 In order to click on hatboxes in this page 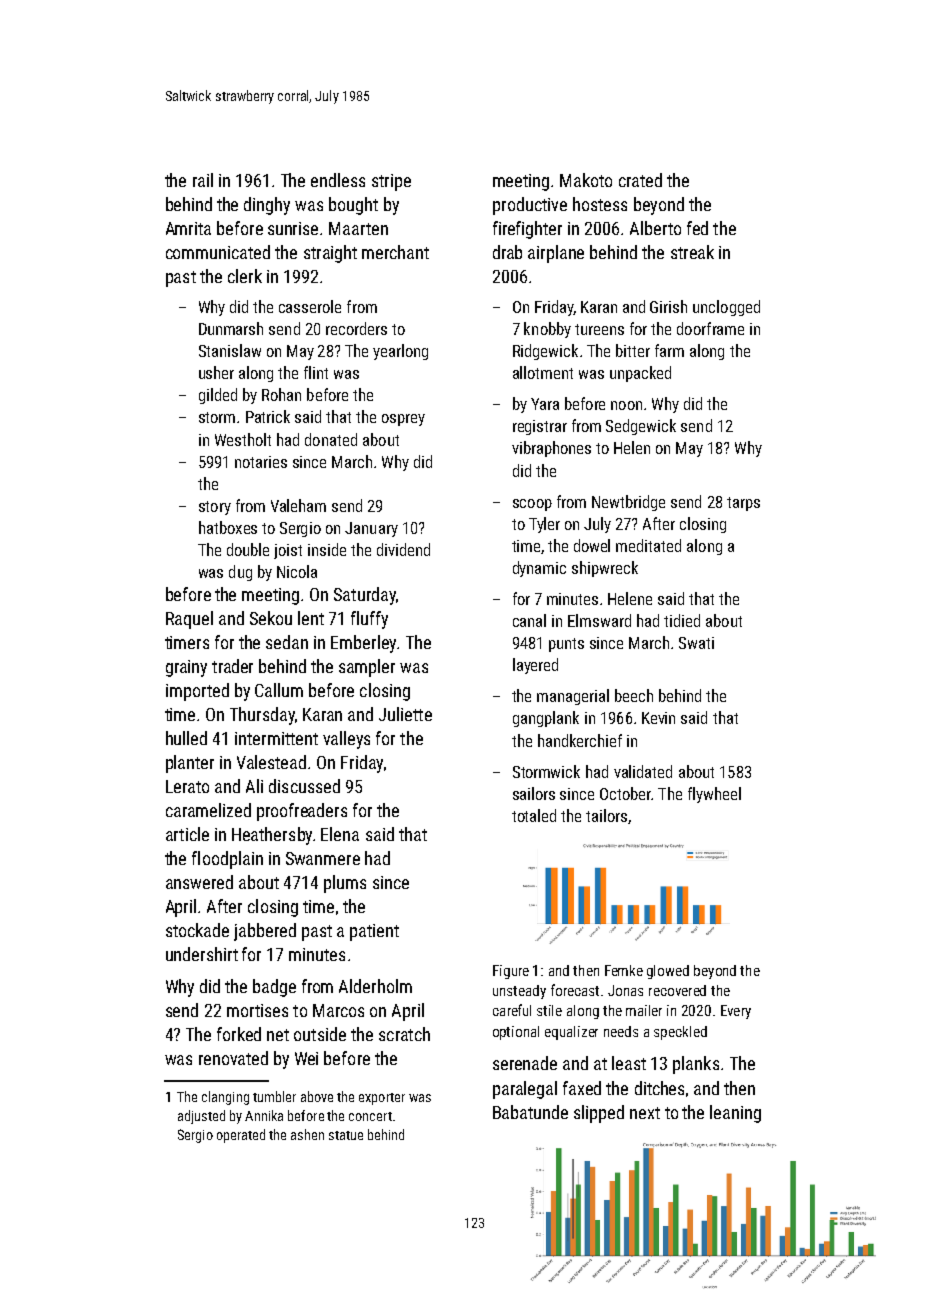, I will do `click(228, 527)`.
